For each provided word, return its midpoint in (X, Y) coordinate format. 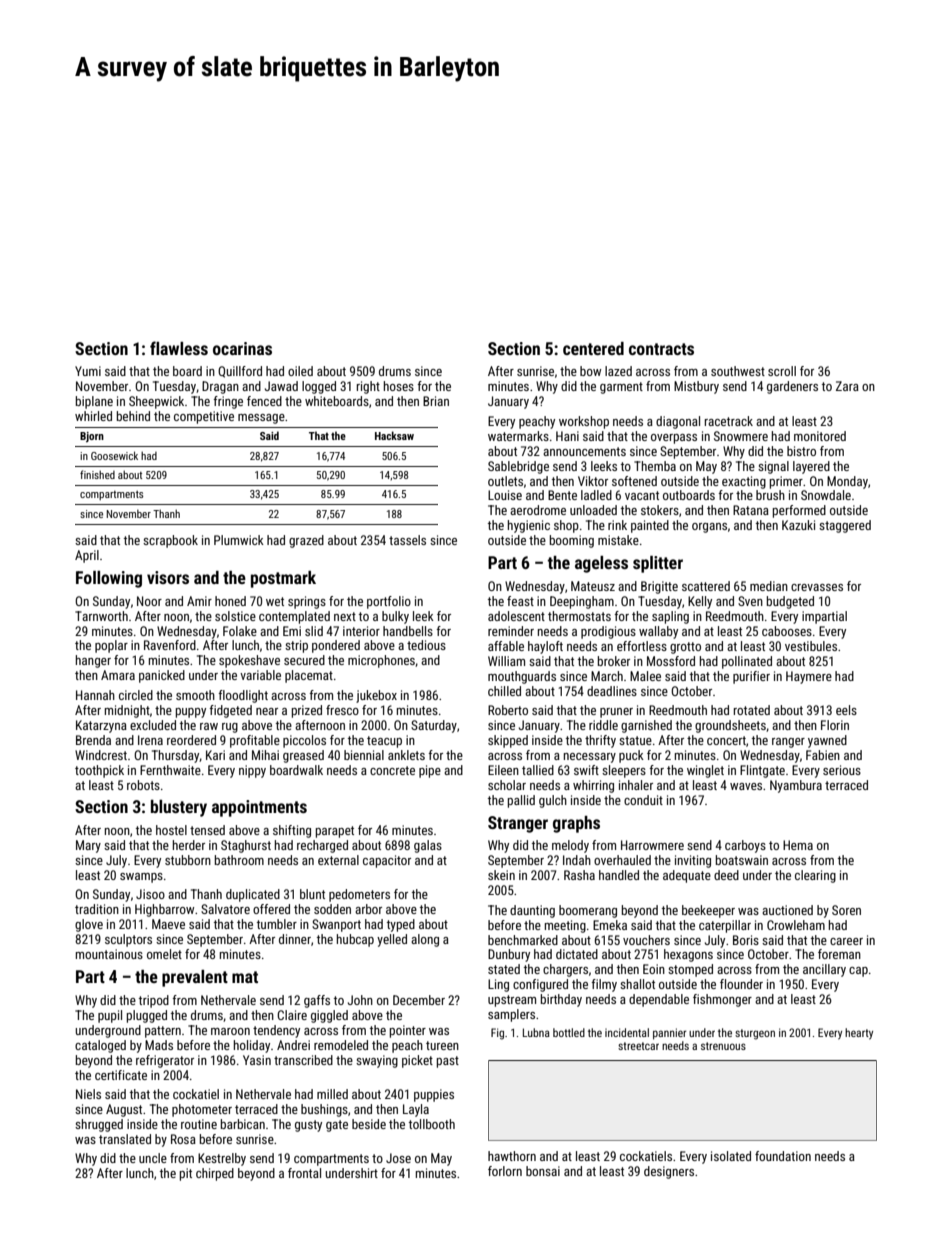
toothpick (99, 771)
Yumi (88, 371)
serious (842, 770)
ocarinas (242, 348)
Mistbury (696, 387)
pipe (430, 771)
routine (199, 1124)
